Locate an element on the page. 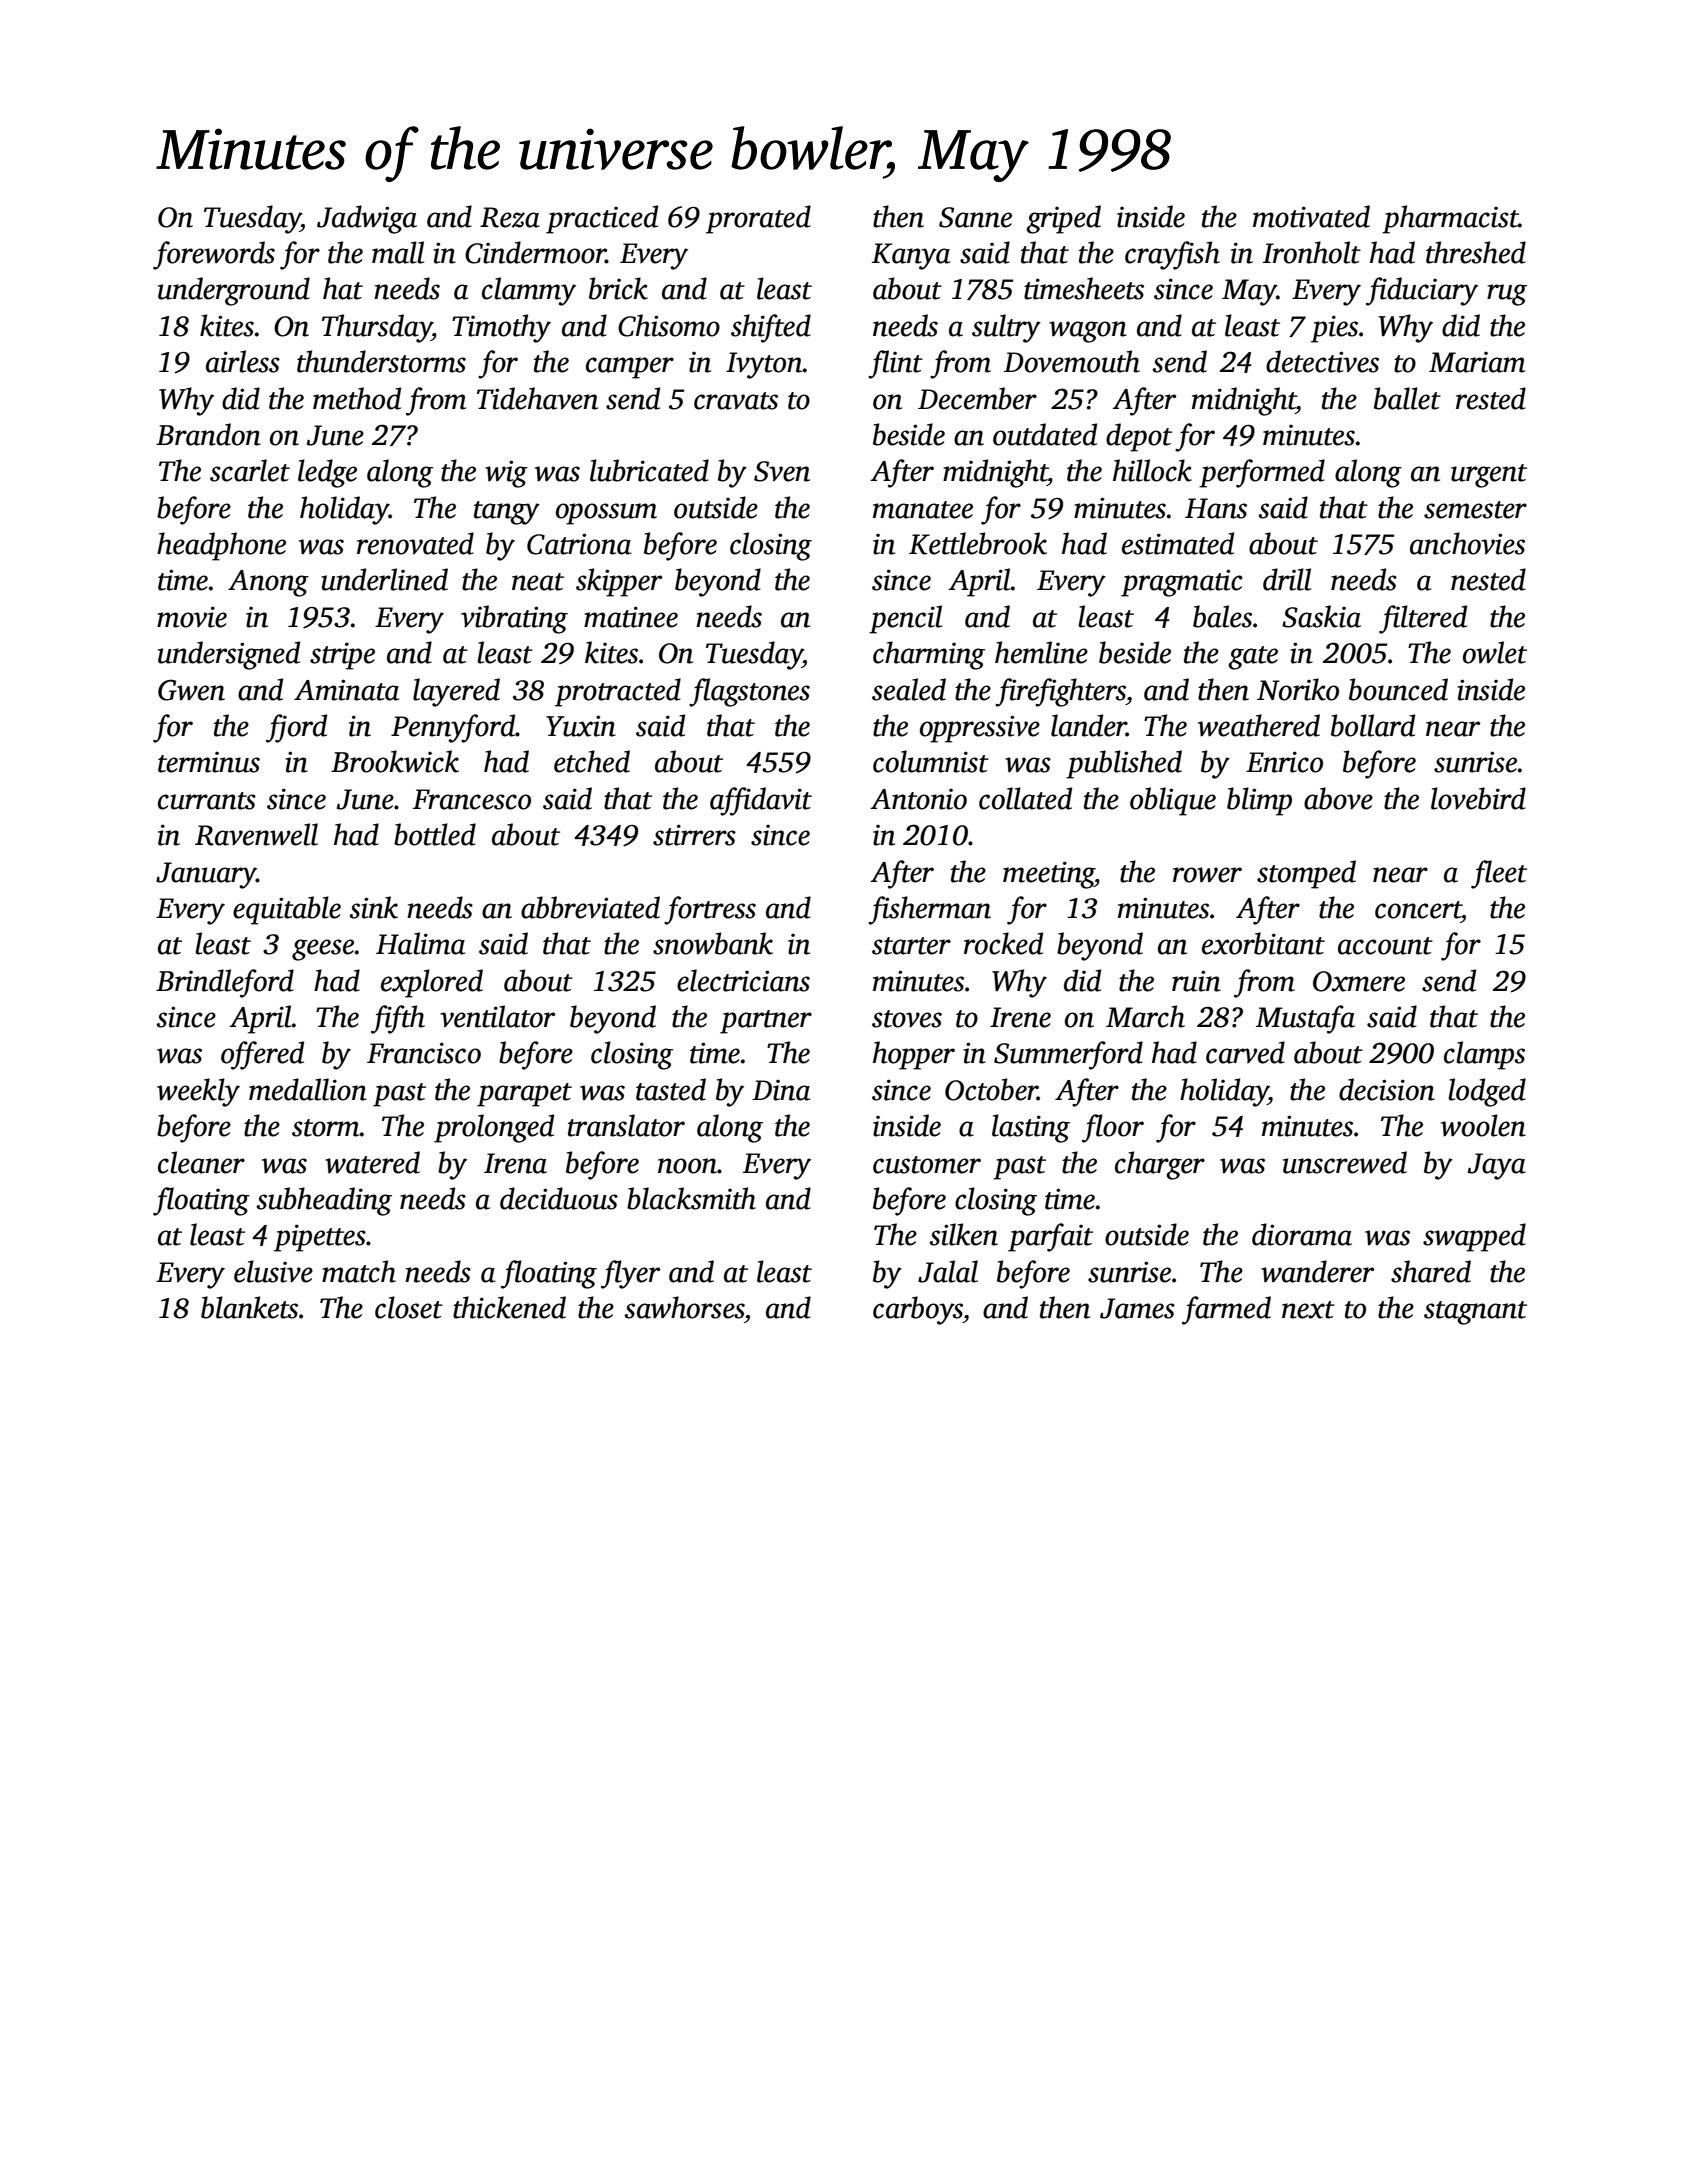 The height and width of the image is (2178, 1683). skipper is located at coordinates (619, 582).
